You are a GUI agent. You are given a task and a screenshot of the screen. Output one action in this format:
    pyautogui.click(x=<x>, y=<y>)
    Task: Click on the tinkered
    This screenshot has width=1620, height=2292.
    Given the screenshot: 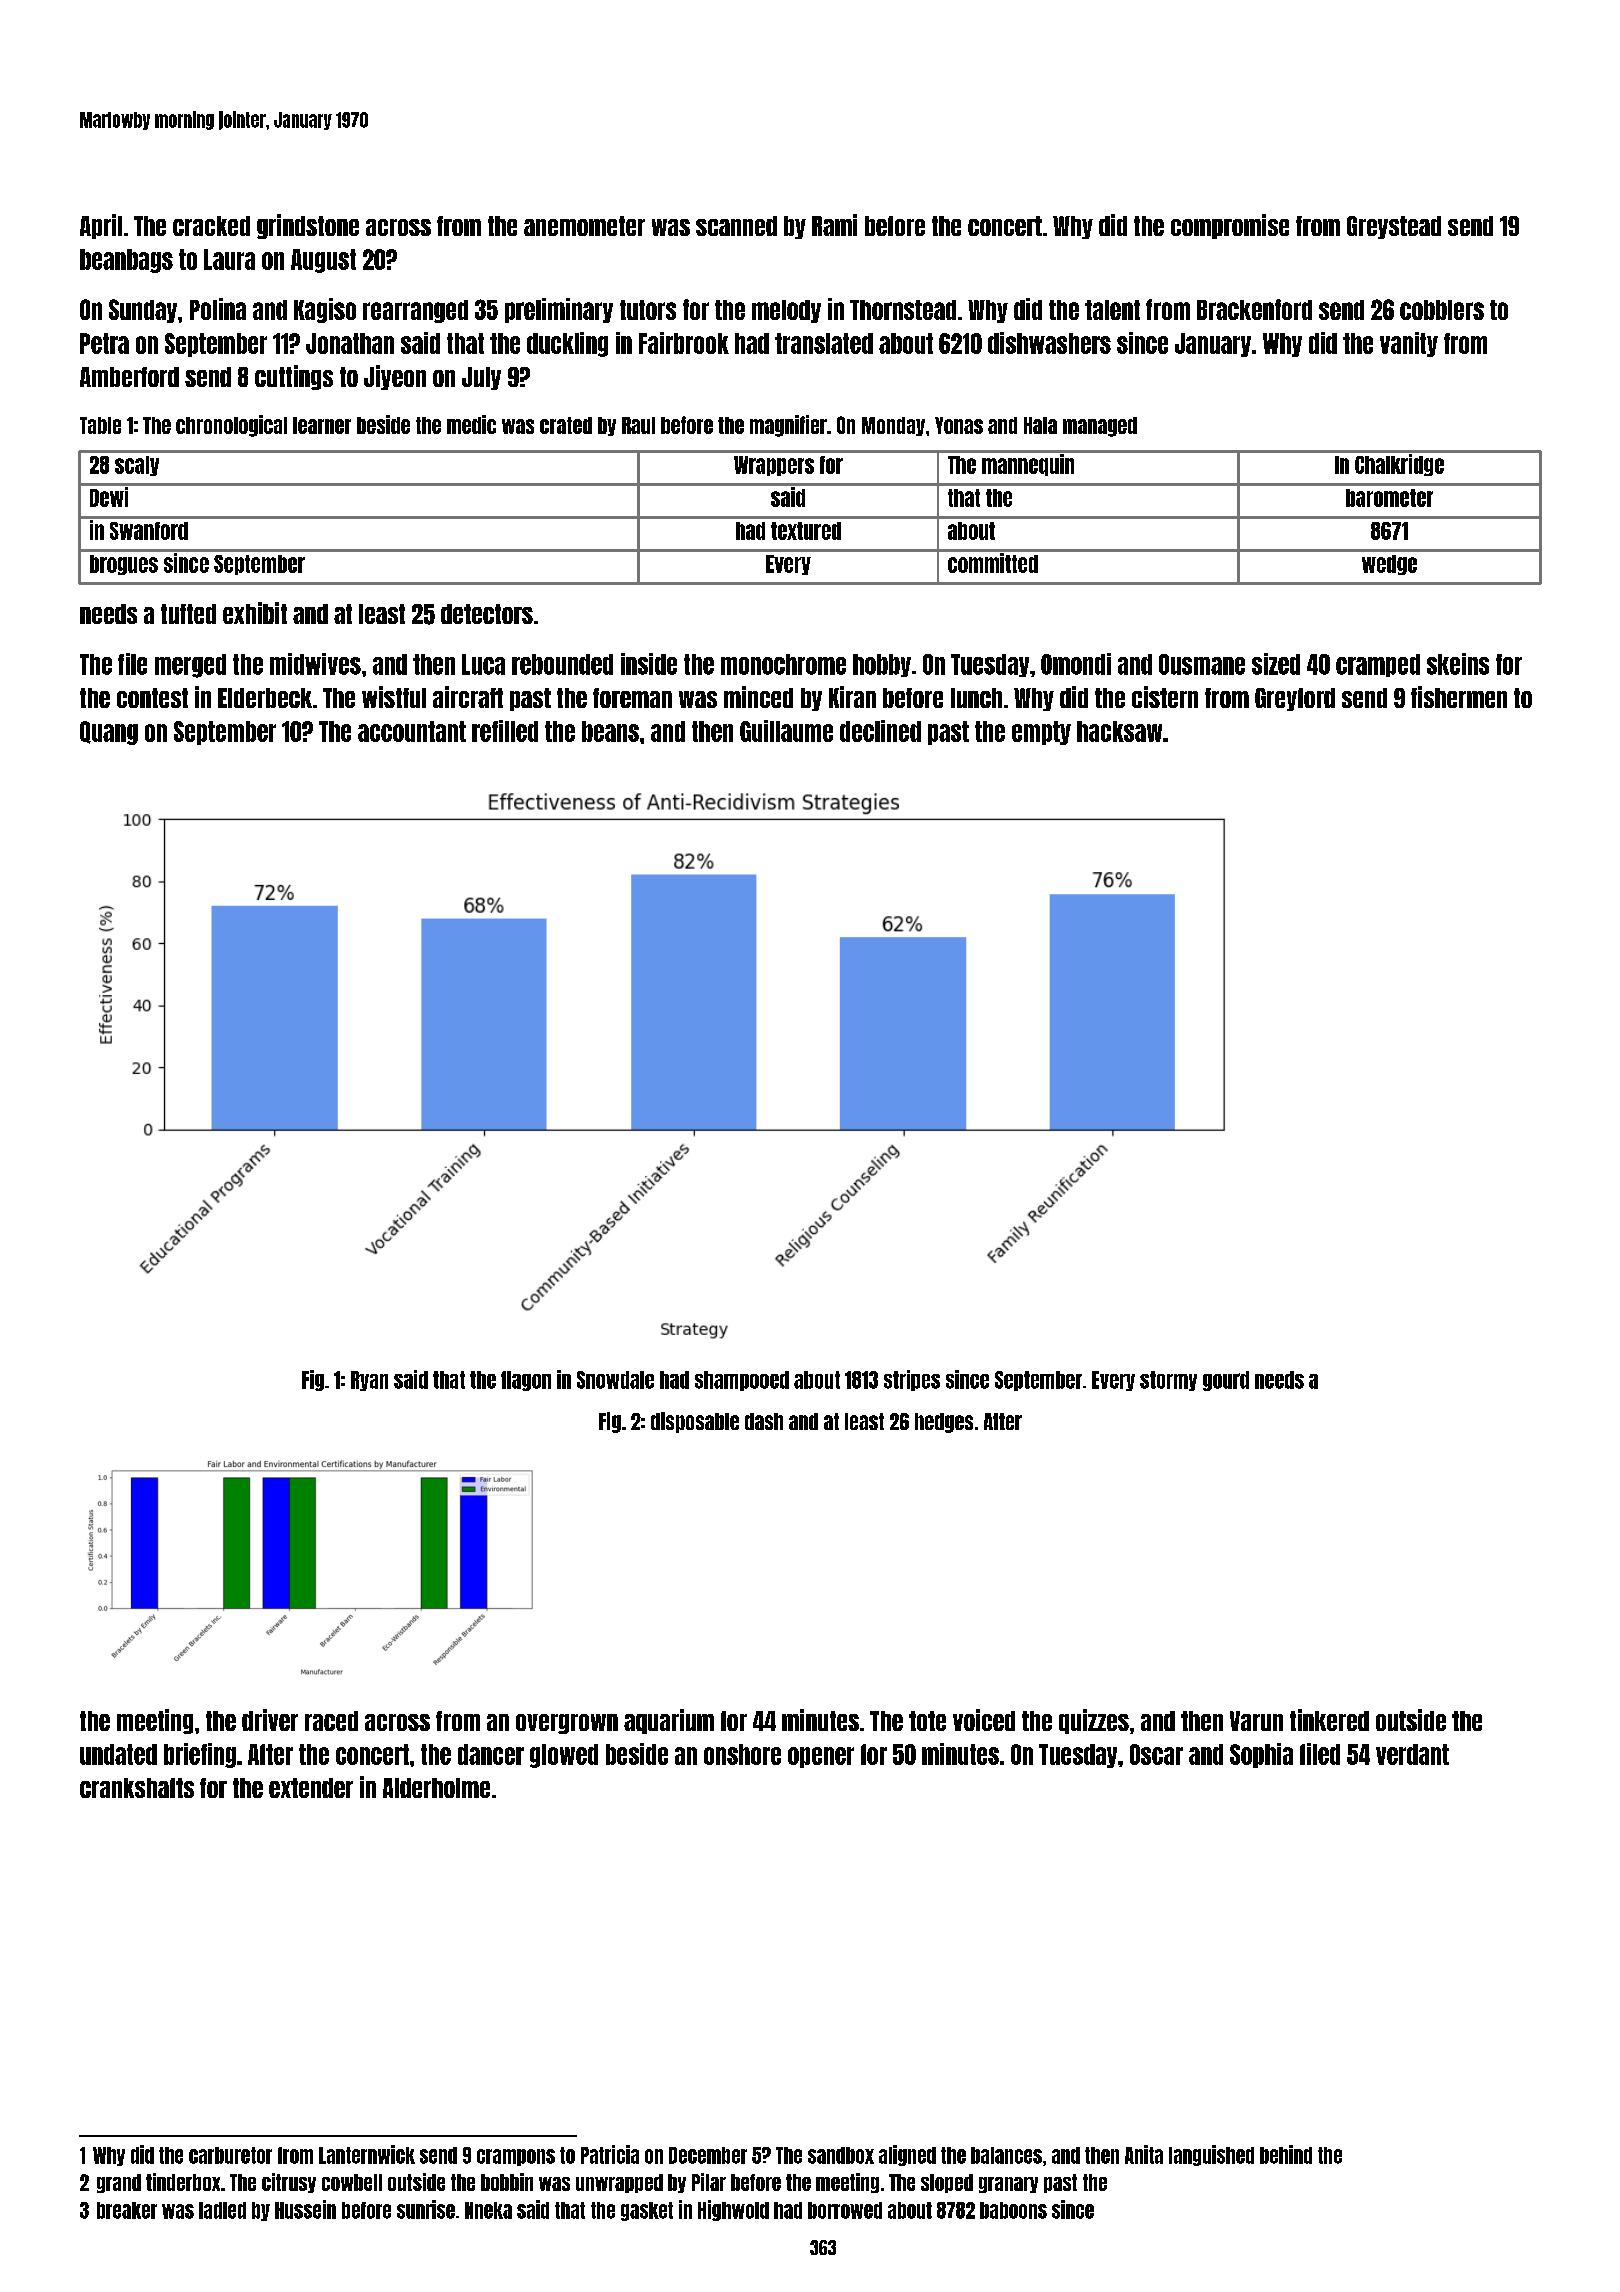 What is the action you would take?
    pyautogui.click(x=1329, y=1720)
